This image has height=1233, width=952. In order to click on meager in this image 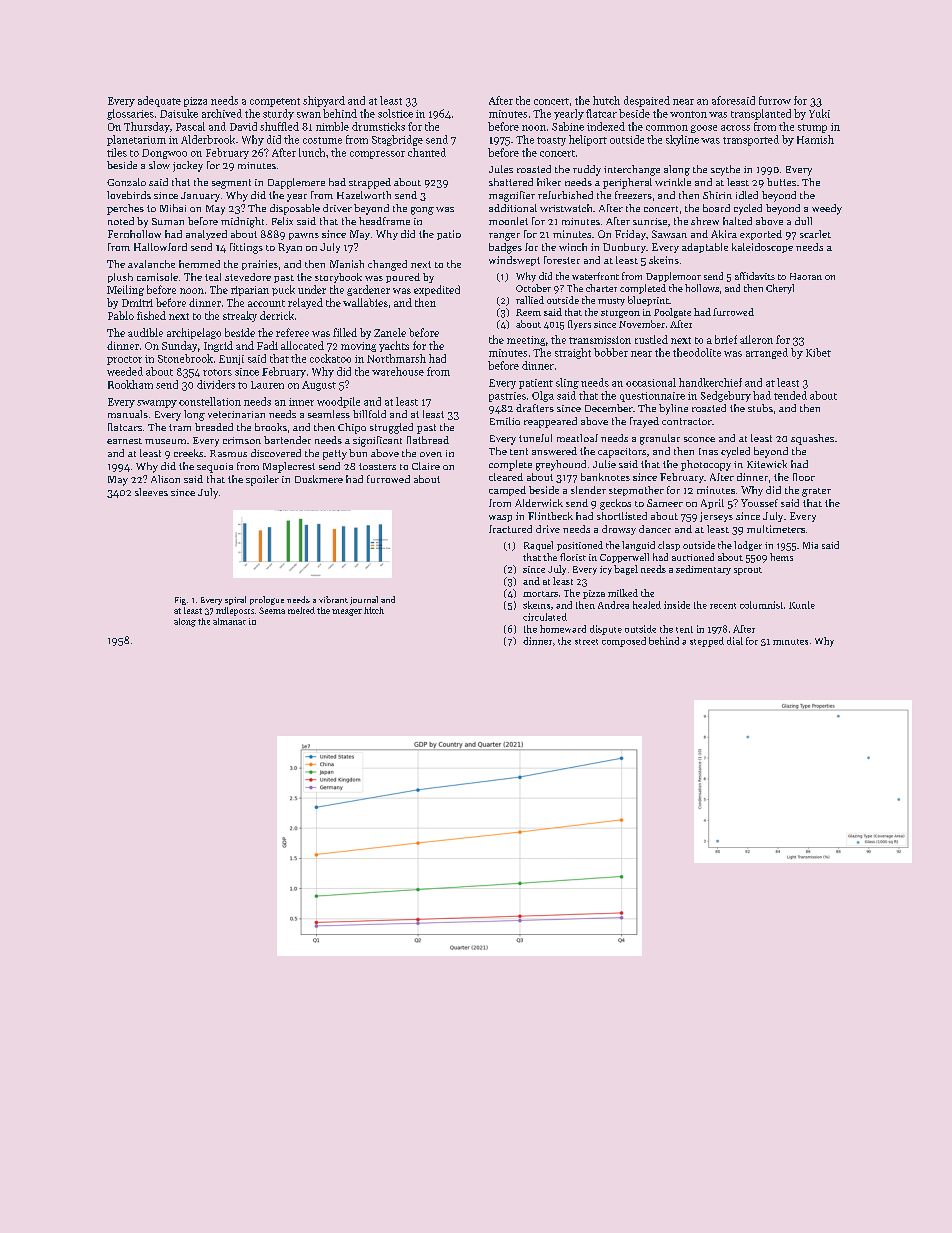, I will do `click(347, 612)`.
